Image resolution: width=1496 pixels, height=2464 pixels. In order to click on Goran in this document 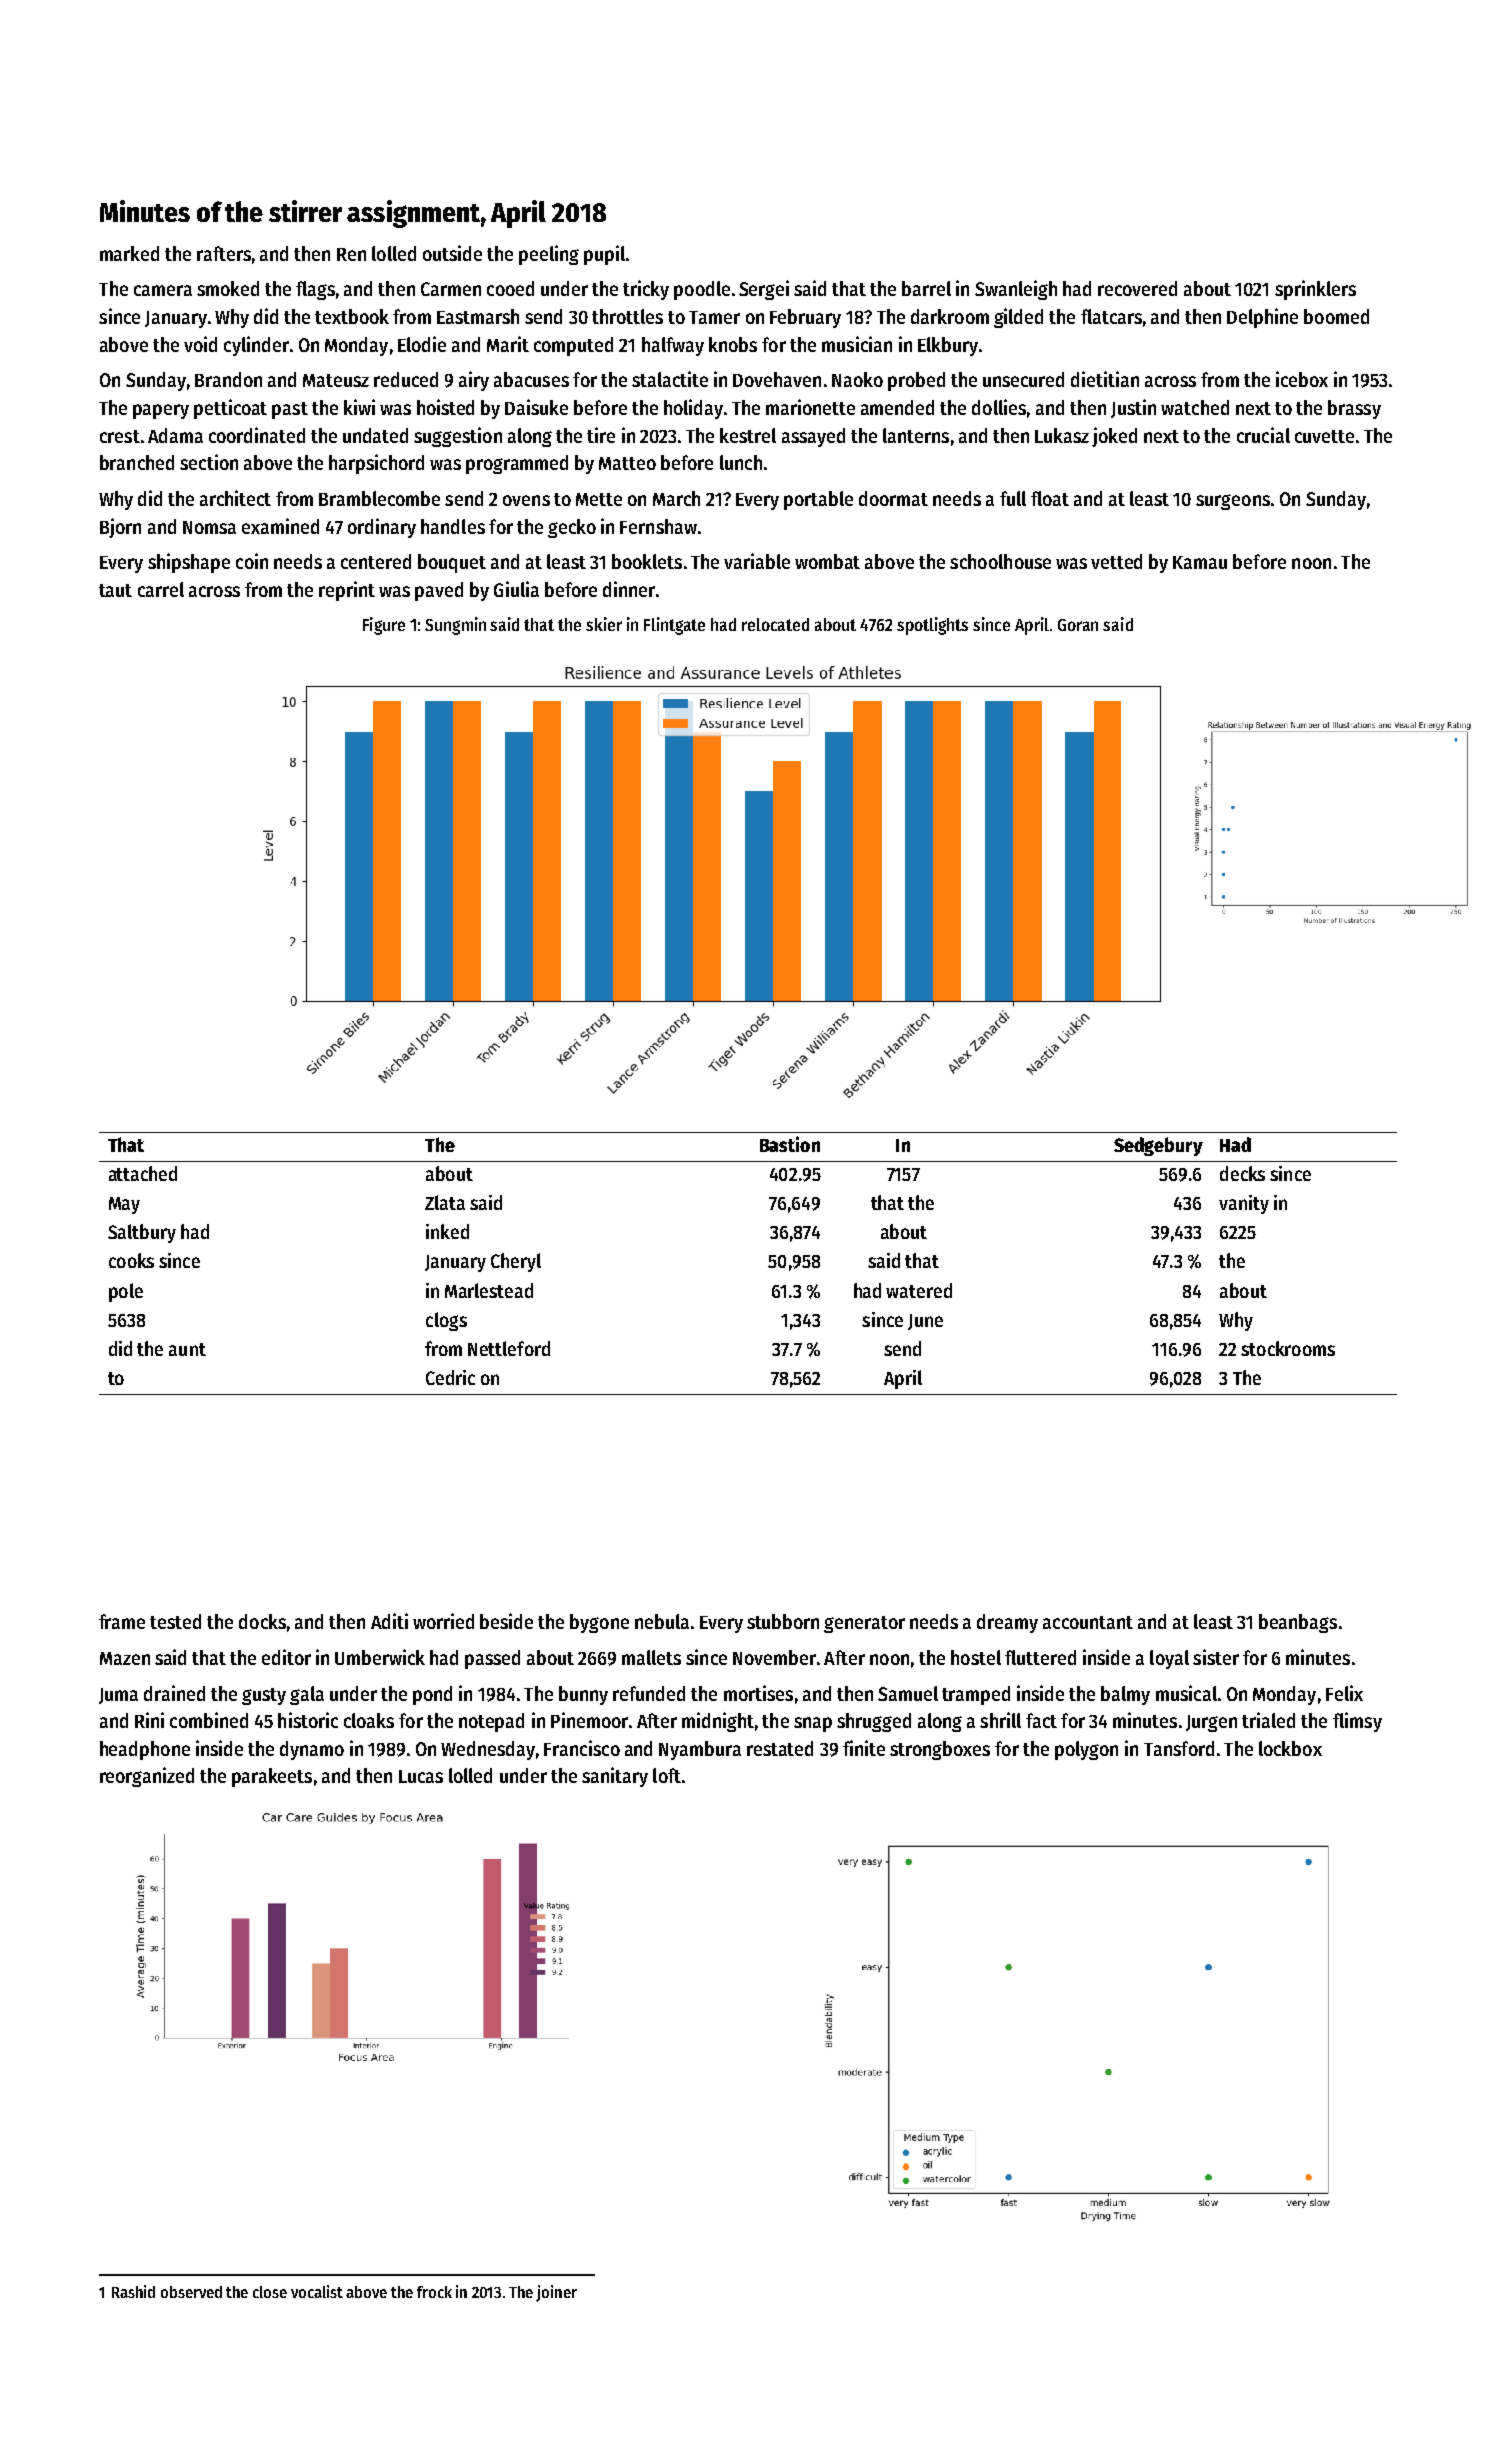, I will do `click(1078, 625)`.
